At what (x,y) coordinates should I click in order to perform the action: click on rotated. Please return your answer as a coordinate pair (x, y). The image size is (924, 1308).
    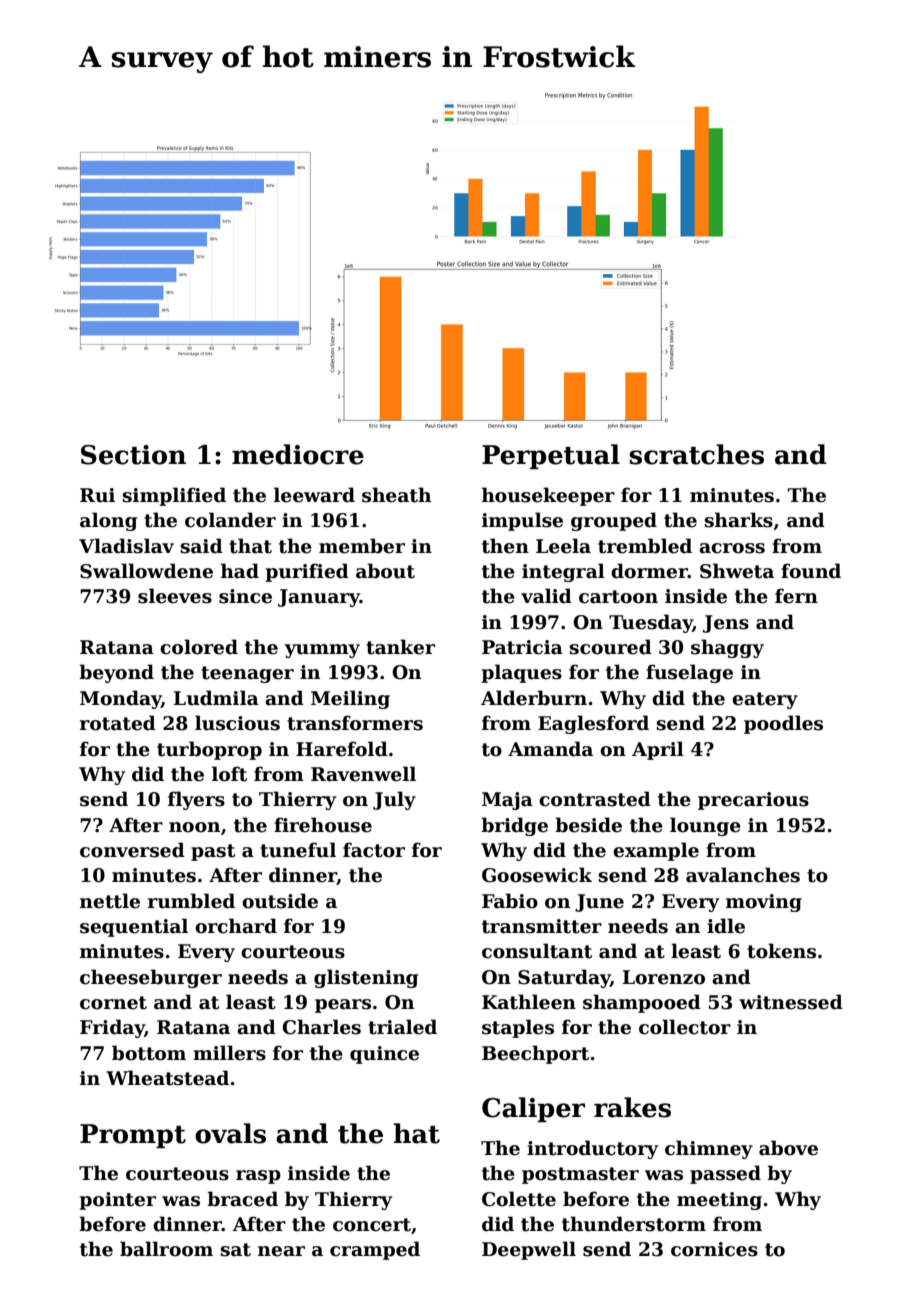
    Looking at the image, I should click on (118, 723).
